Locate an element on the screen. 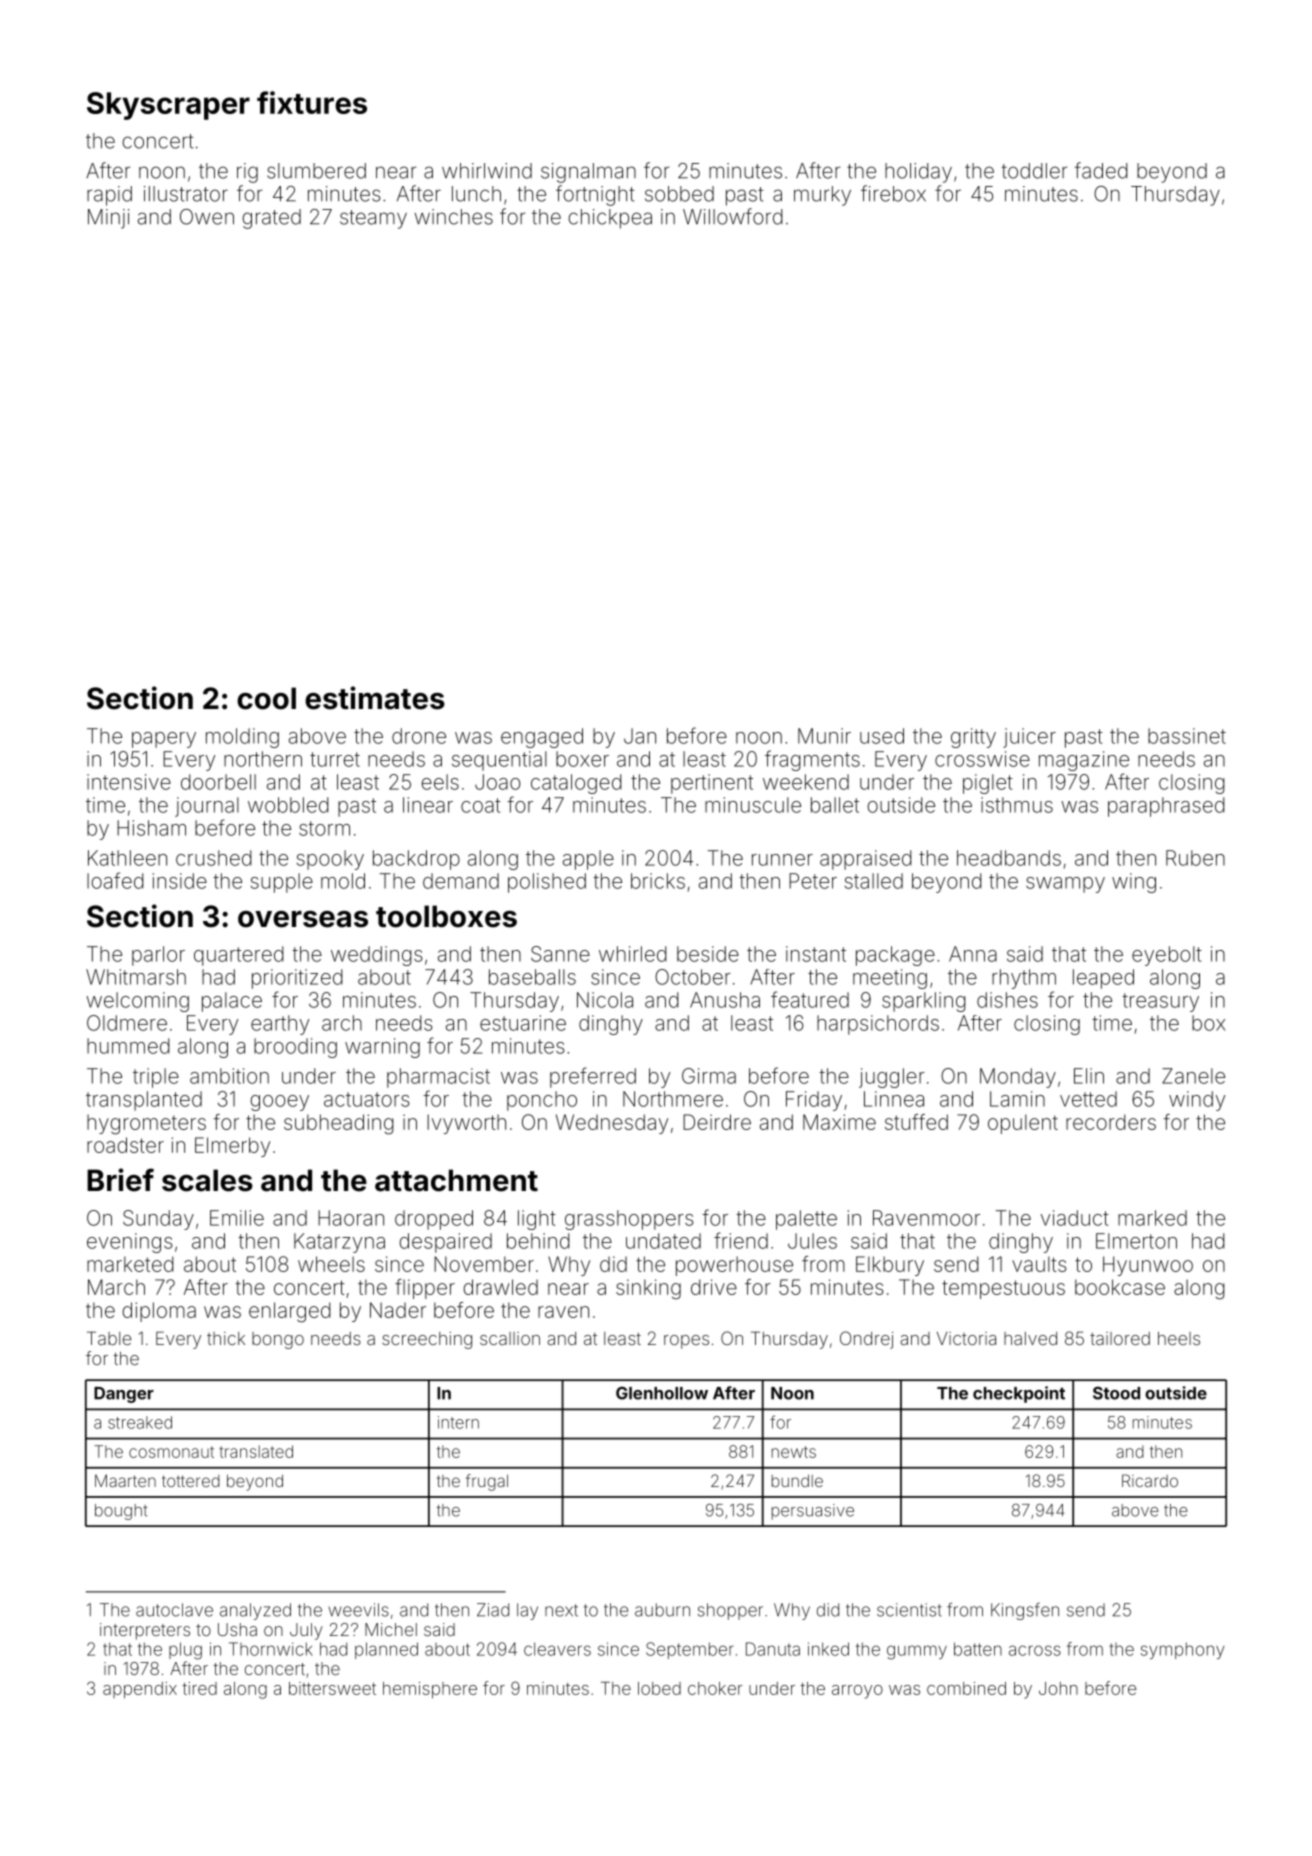  preferred is located at coordinates (593, 1077).
